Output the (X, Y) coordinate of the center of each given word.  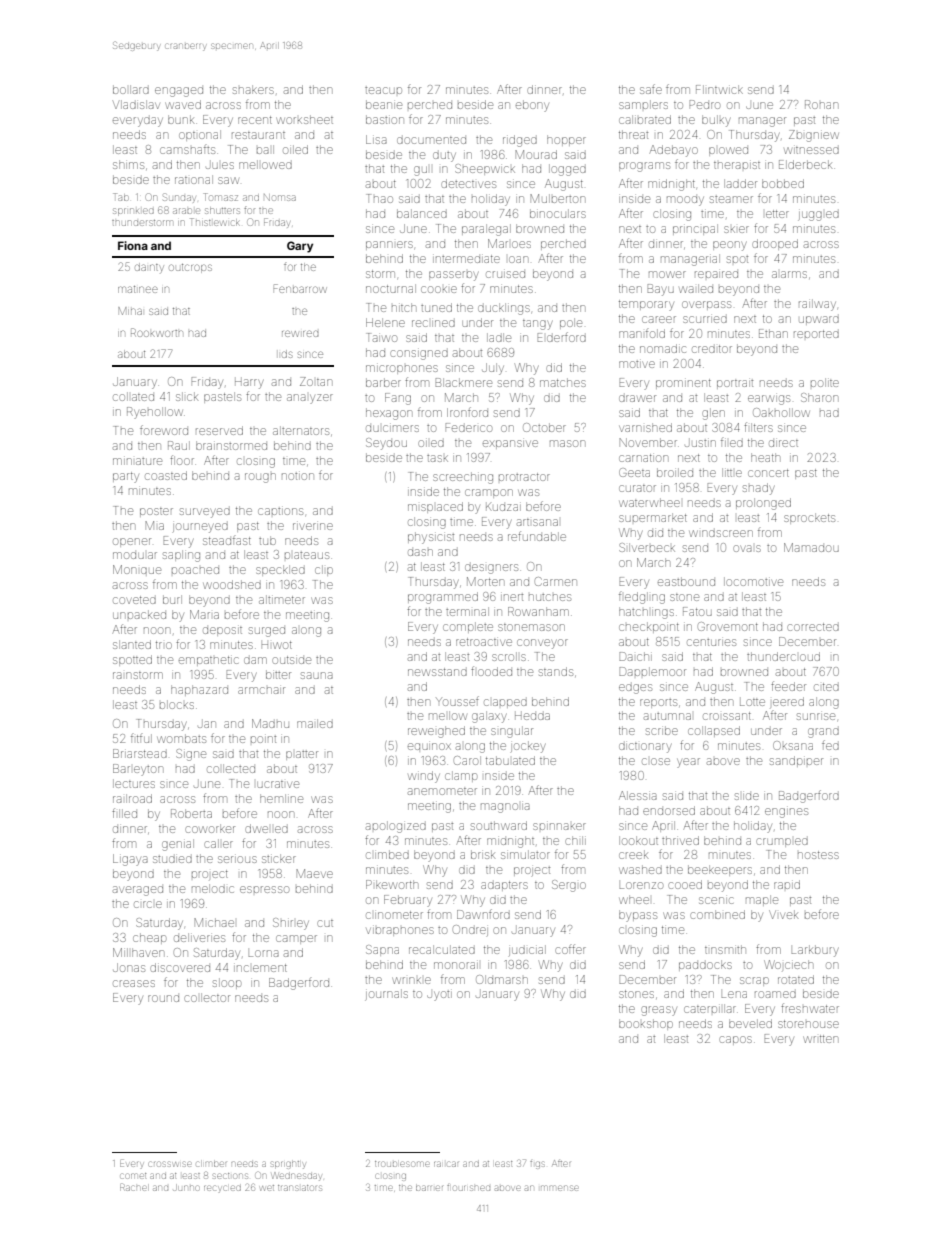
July (493, 369)
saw (228, 180)
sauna (317, 675)
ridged (520, 141)
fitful (141, 738)
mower (667, 274)
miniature (137, 461)
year (688, 763)
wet (267, 1188)
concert (768, 473)
